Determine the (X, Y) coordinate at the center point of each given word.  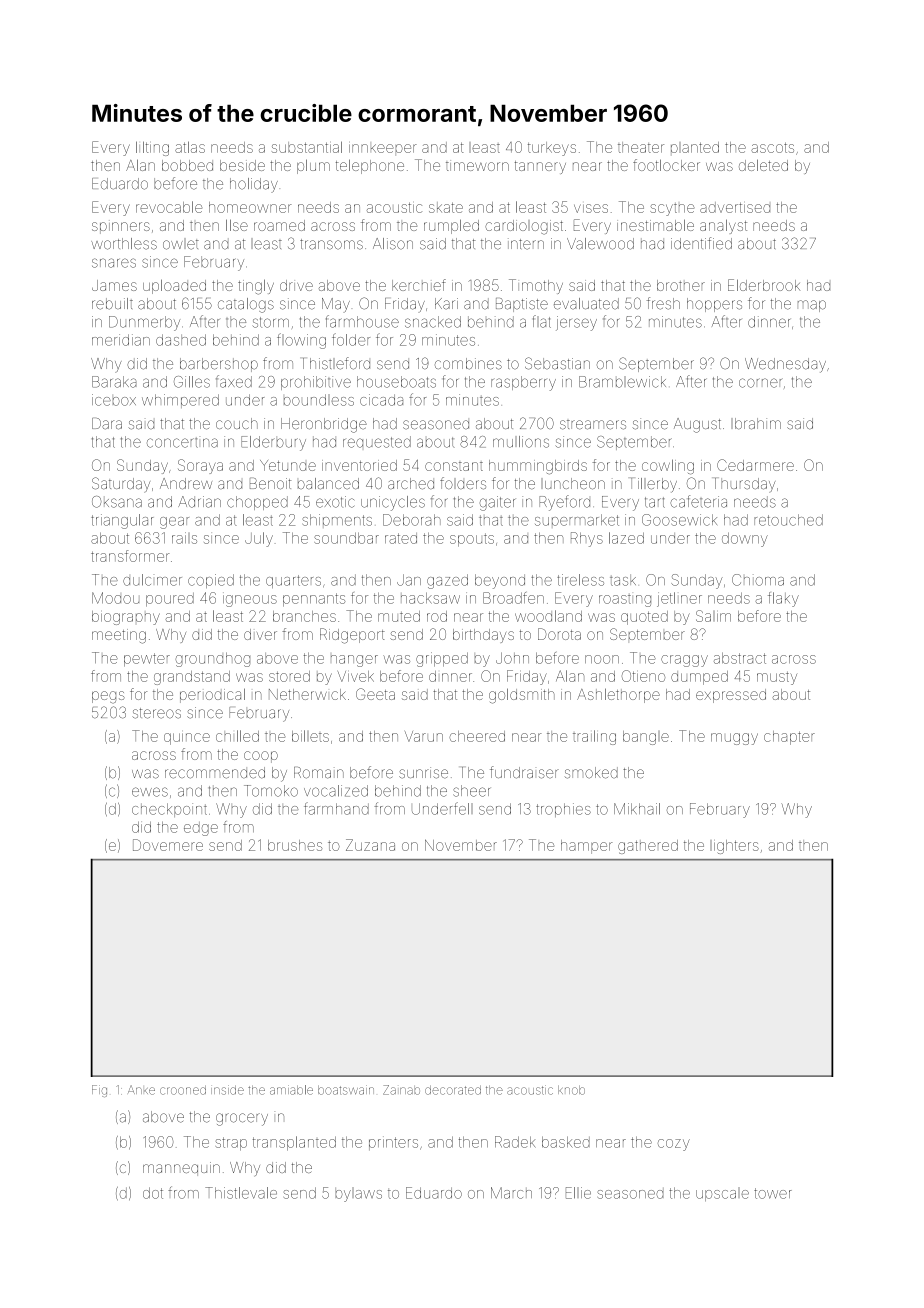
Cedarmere (755, 465)
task (623, 580)
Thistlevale (241, 1193)
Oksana (117, 502)
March (511, 1193)
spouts (472, 540)
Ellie (578, 1193)
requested (377, 442)
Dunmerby (144, 323)
